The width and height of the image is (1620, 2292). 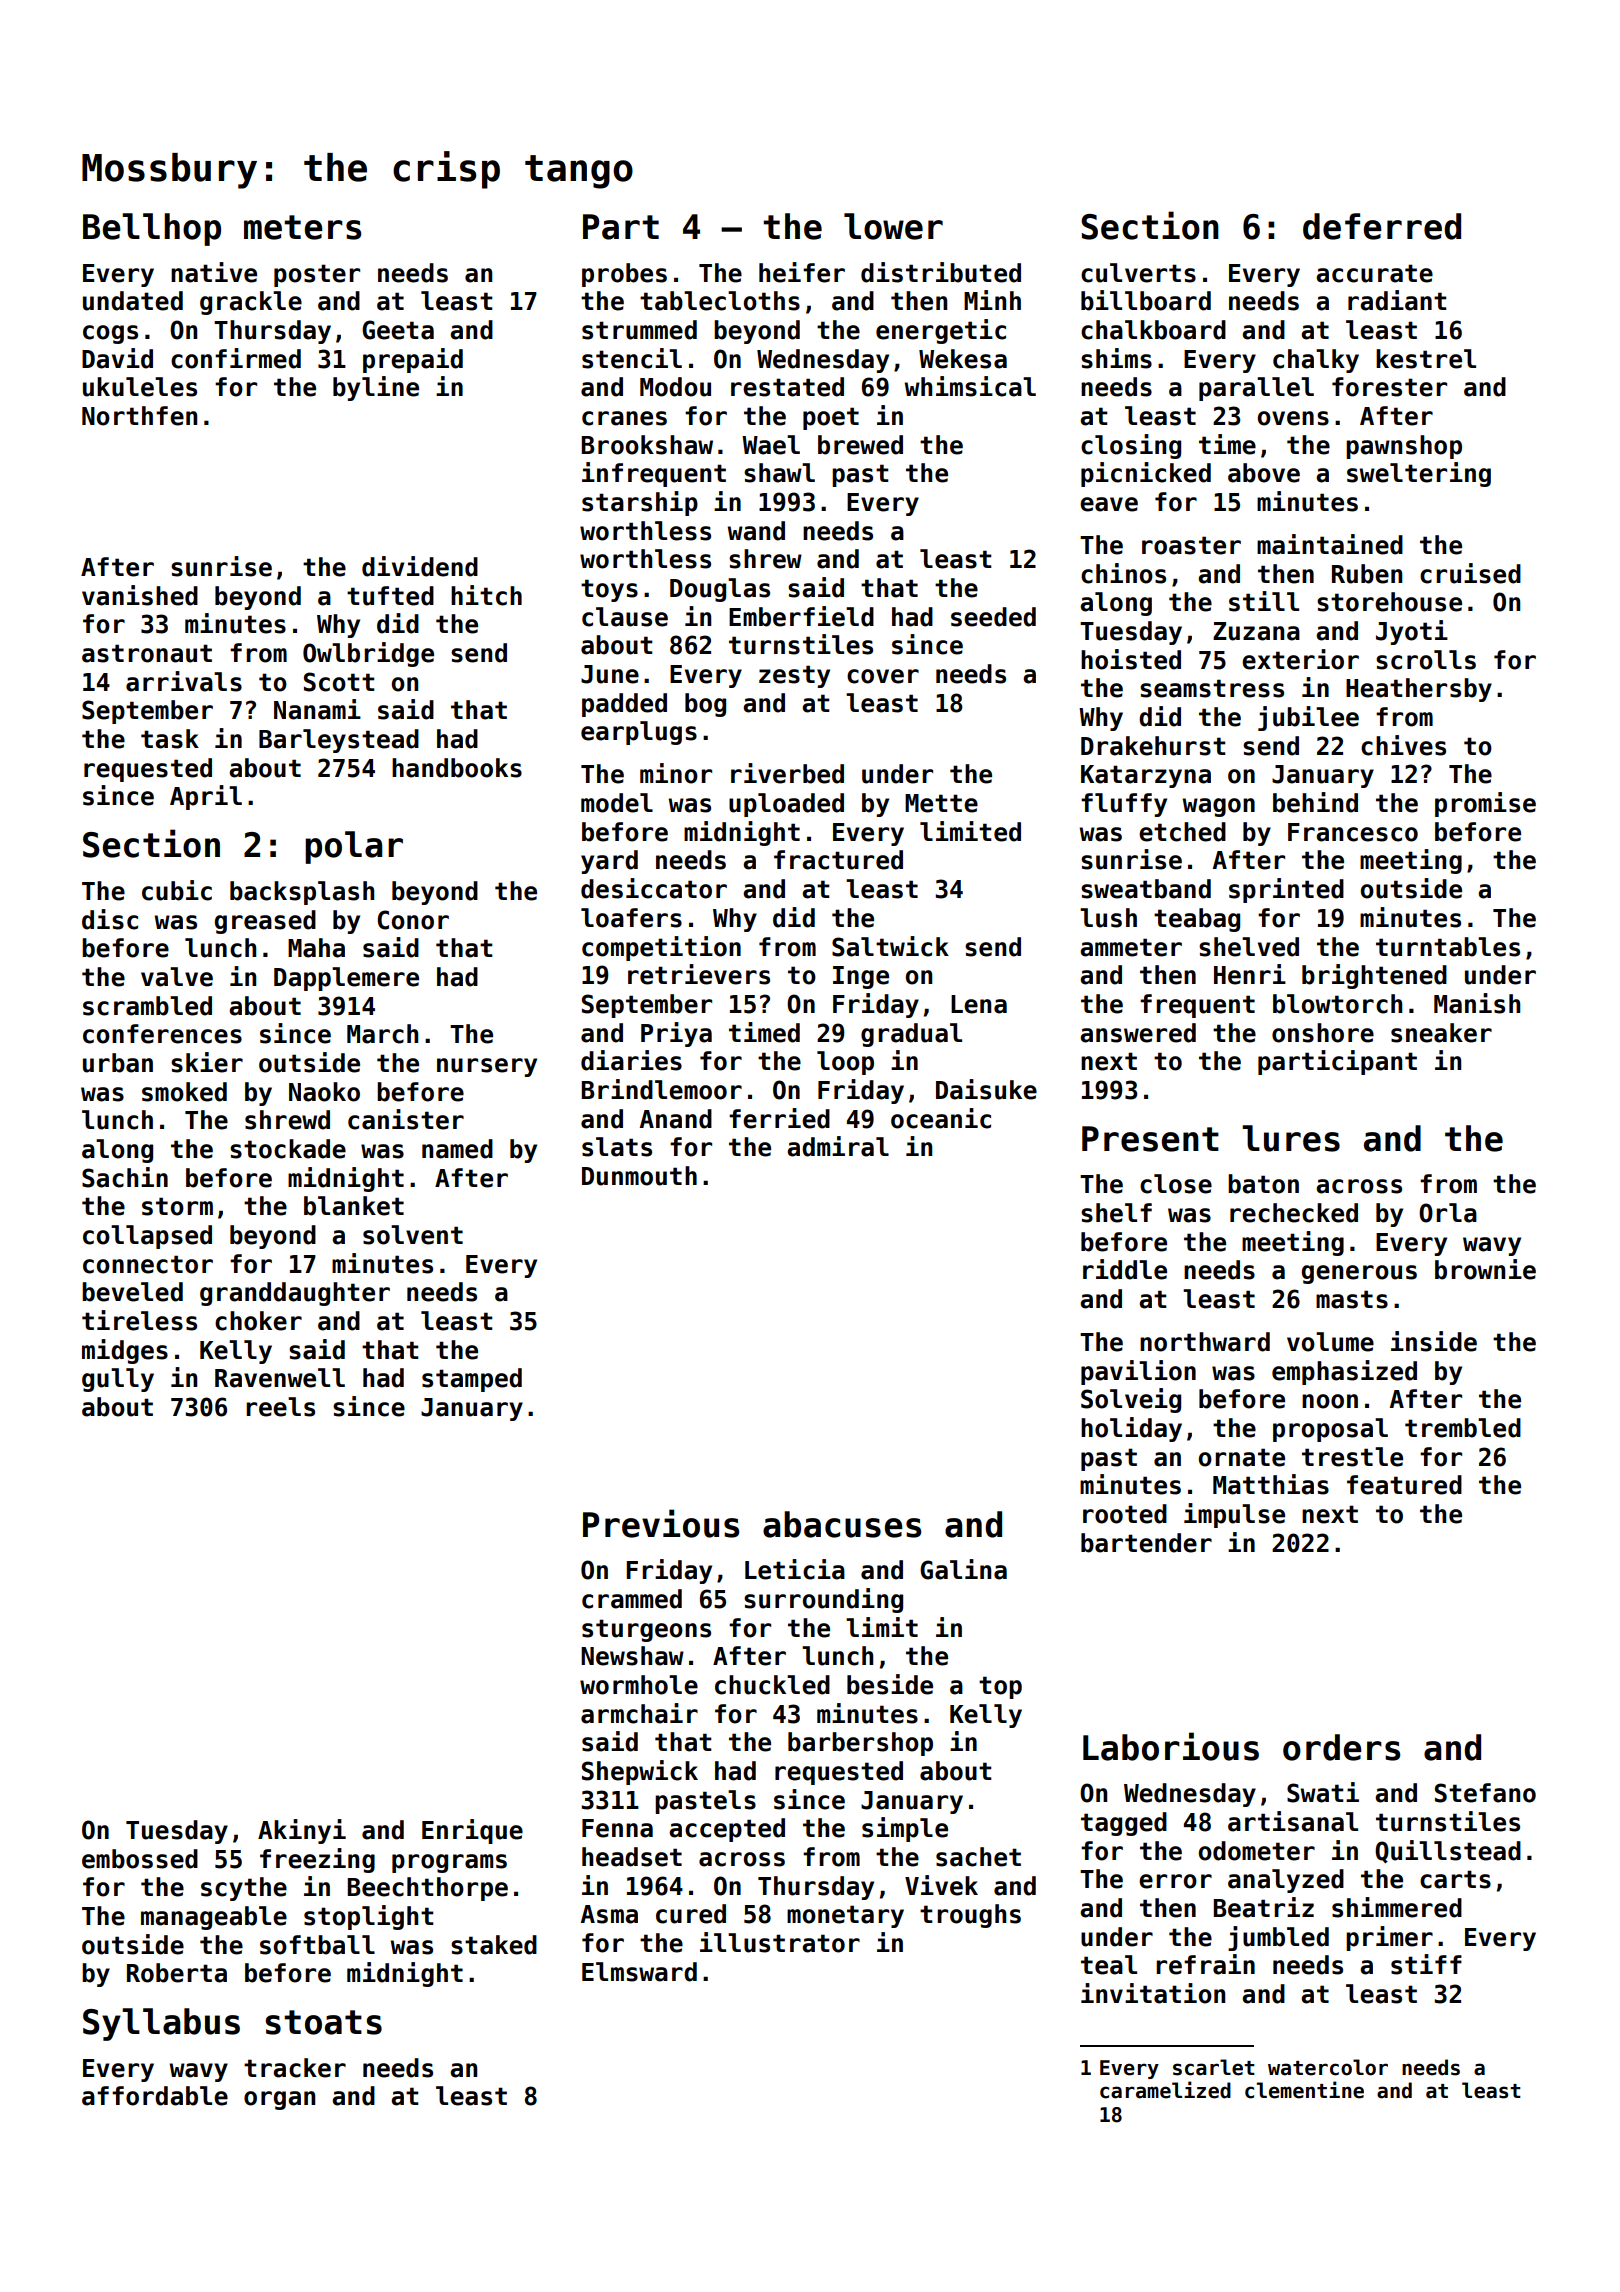 What do you see at coordinates (302, 227) in the image?
I see `meters` at bounding box center [302, 227].
